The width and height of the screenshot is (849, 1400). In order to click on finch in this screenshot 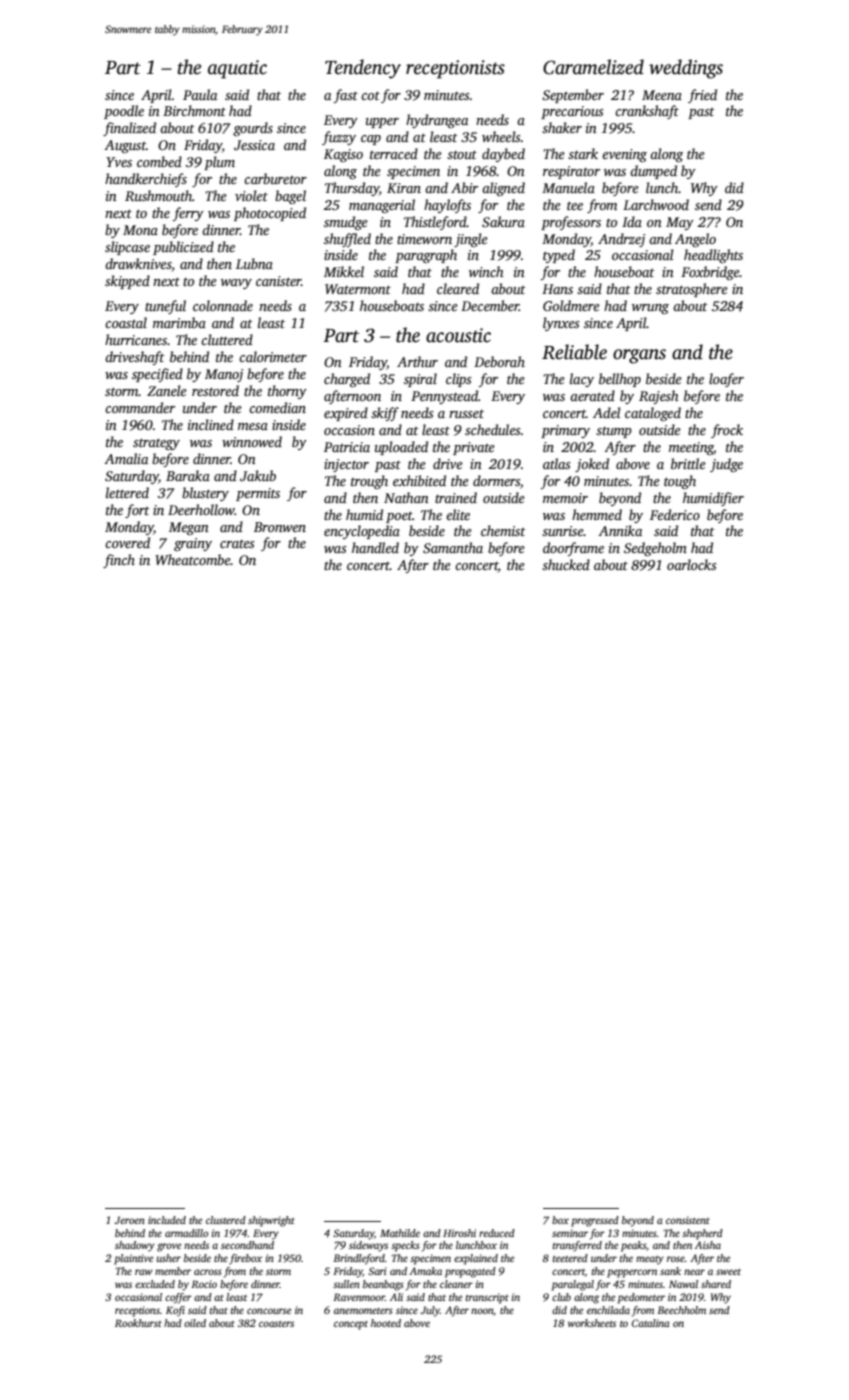, I will do `click(119, 561)`.
